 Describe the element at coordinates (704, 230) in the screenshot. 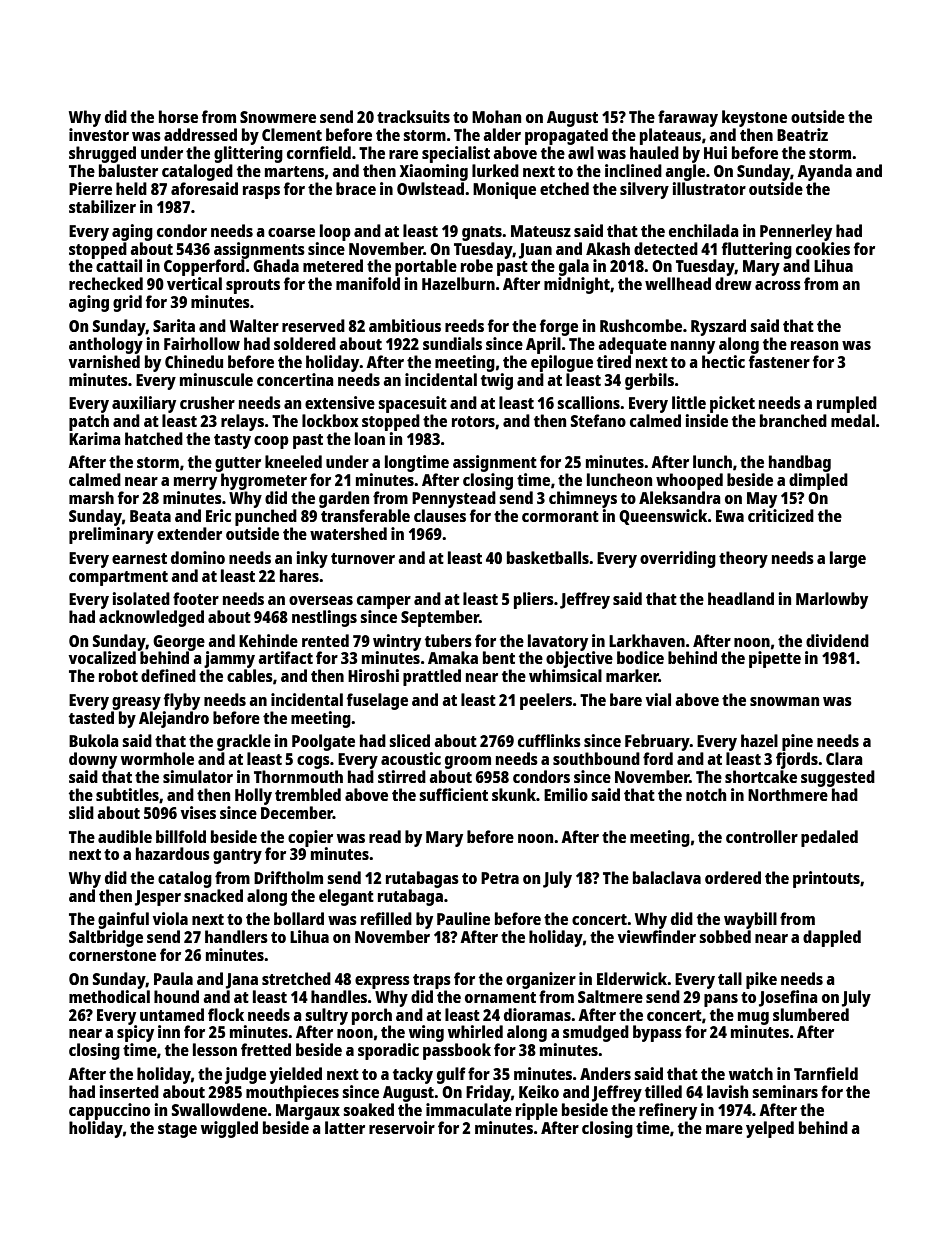

I see `enchilada` at that location.
